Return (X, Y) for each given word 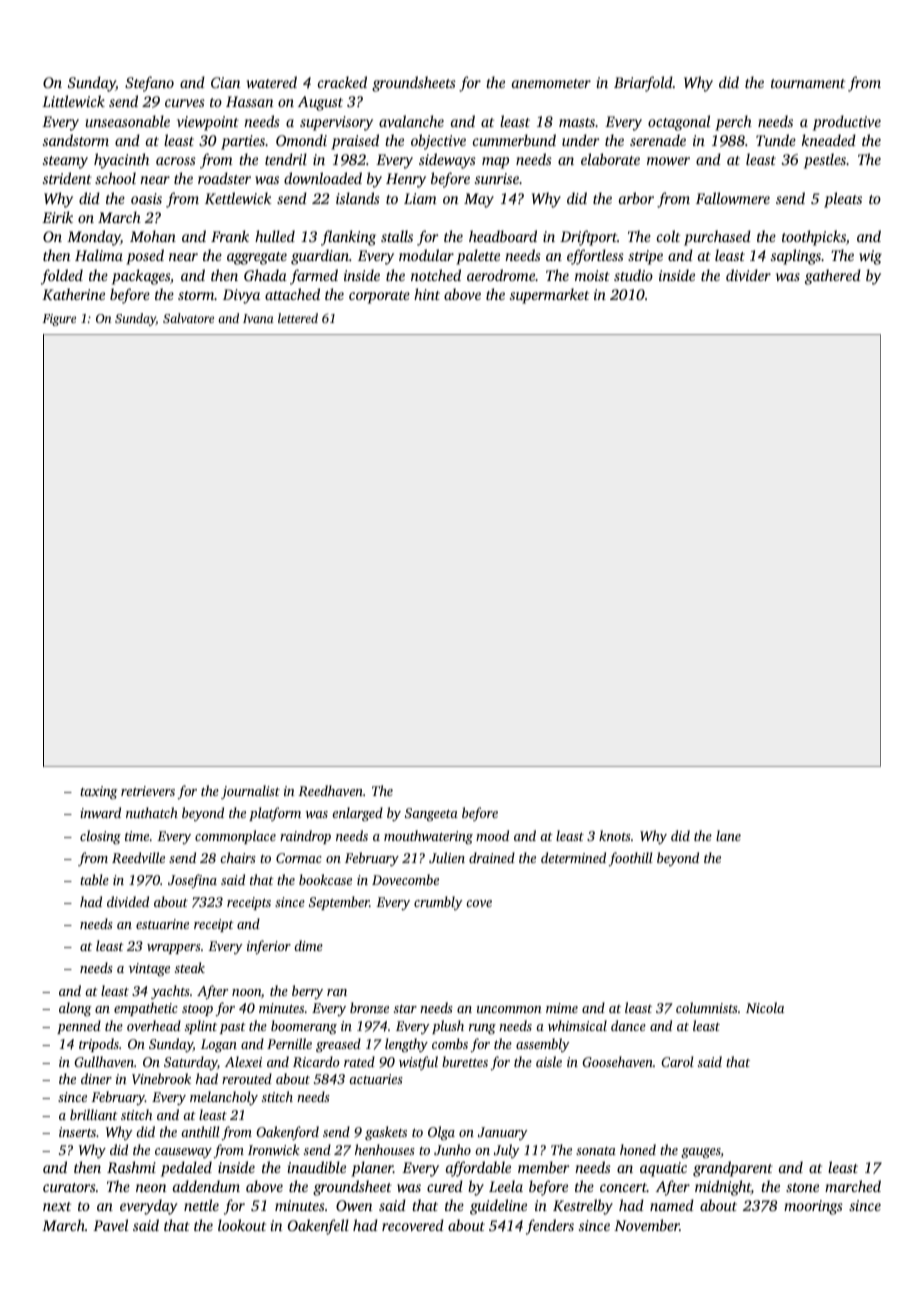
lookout (242, 1225)
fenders (550, 1227)
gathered (833, 277)
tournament (808, 83)
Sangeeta (431, 814)
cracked (342, 82)
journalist (250, 792)
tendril (286, 159)
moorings (813, 1207)
